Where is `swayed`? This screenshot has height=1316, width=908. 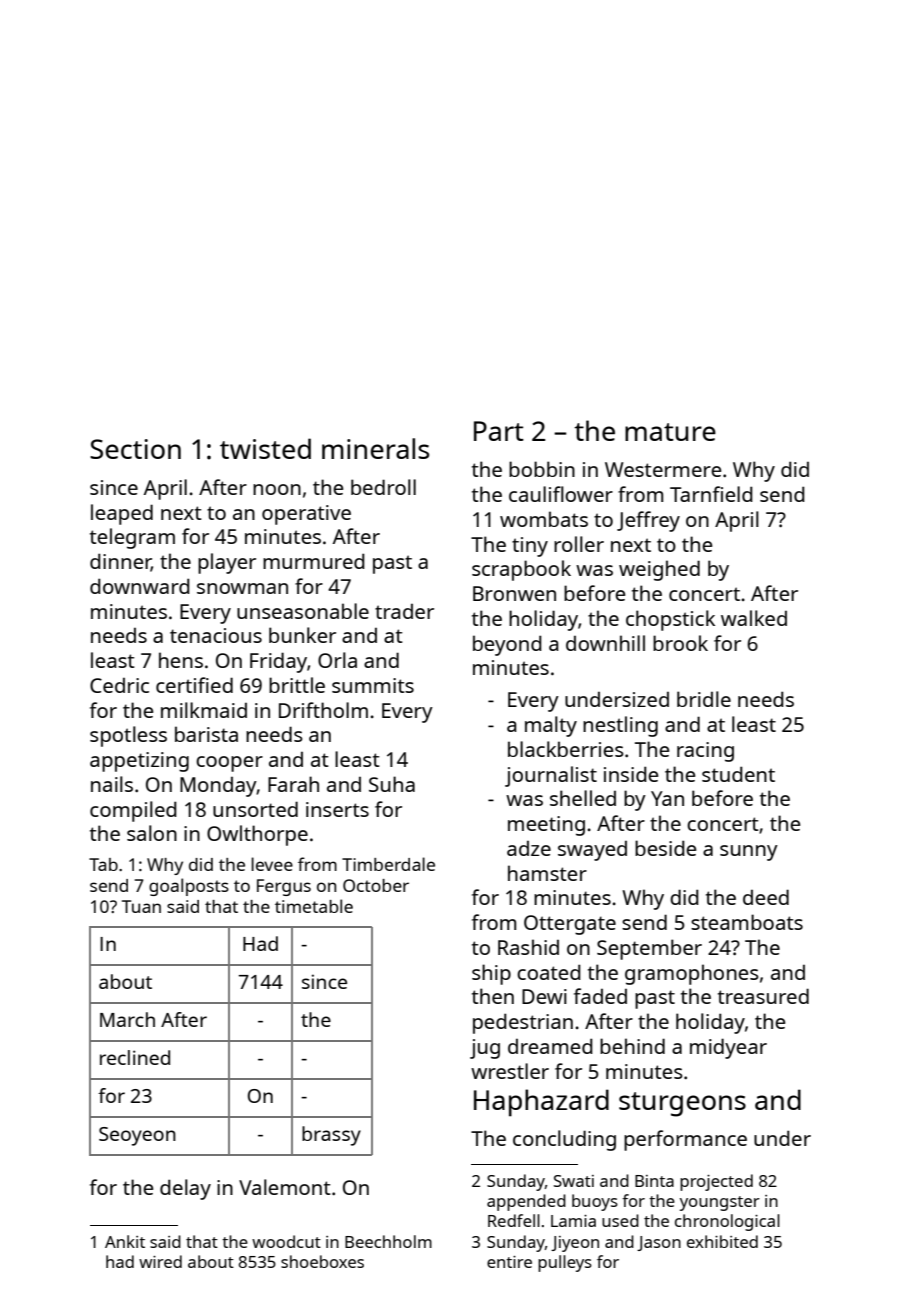
swayed is located at coordinates (592, 851).
